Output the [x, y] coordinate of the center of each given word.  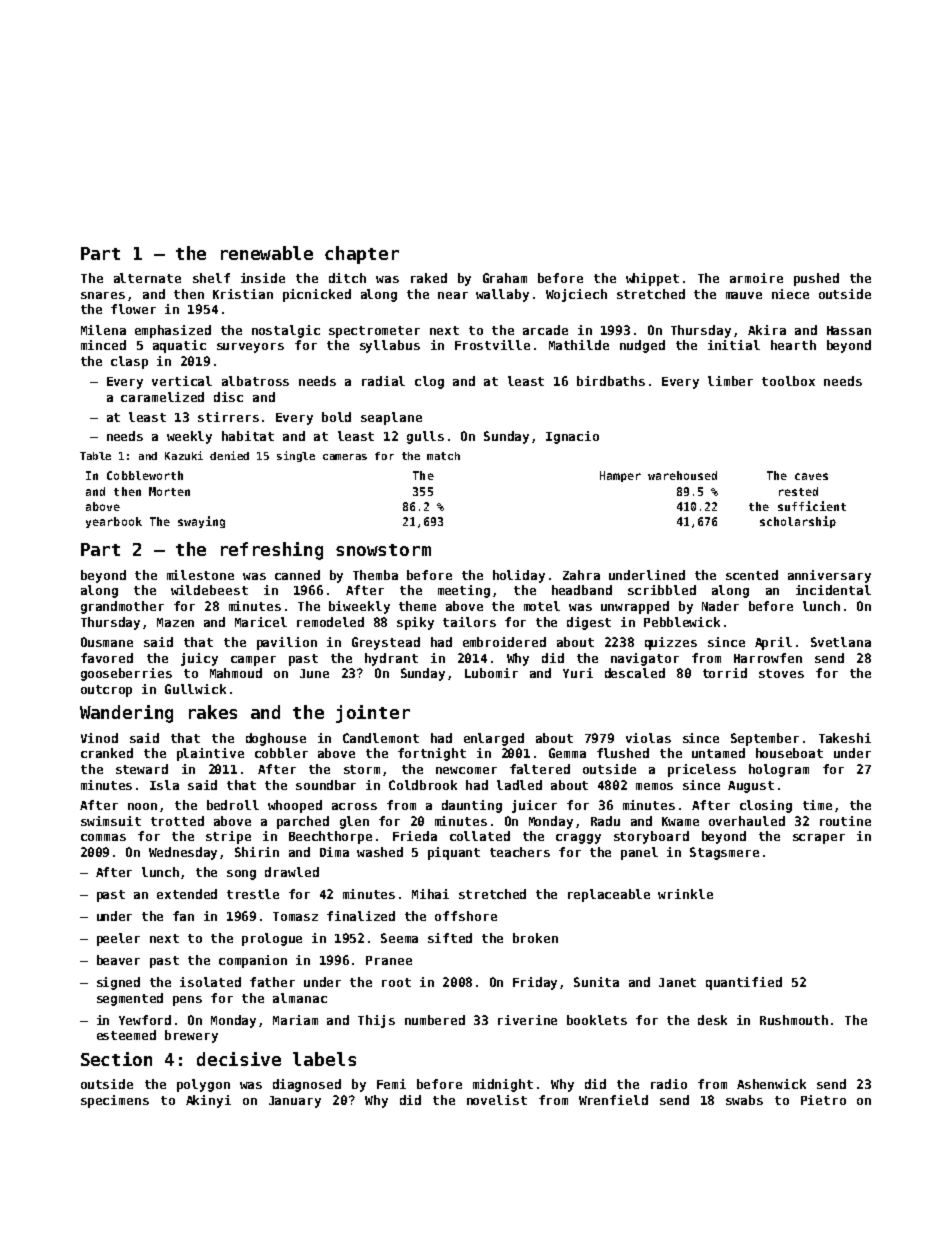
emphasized [173, 331]
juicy [199, 659]
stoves [781, 673]
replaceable [609, 895]
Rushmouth [794, 1020]
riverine [527, 1020]
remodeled [330, 622]
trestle [253, 894]
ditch [347, 278]
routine [845, 821]
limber [730, 381]
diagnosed [307, 1085]
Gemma [567, 753]
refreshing [272, 551]
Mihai [430, 894]
